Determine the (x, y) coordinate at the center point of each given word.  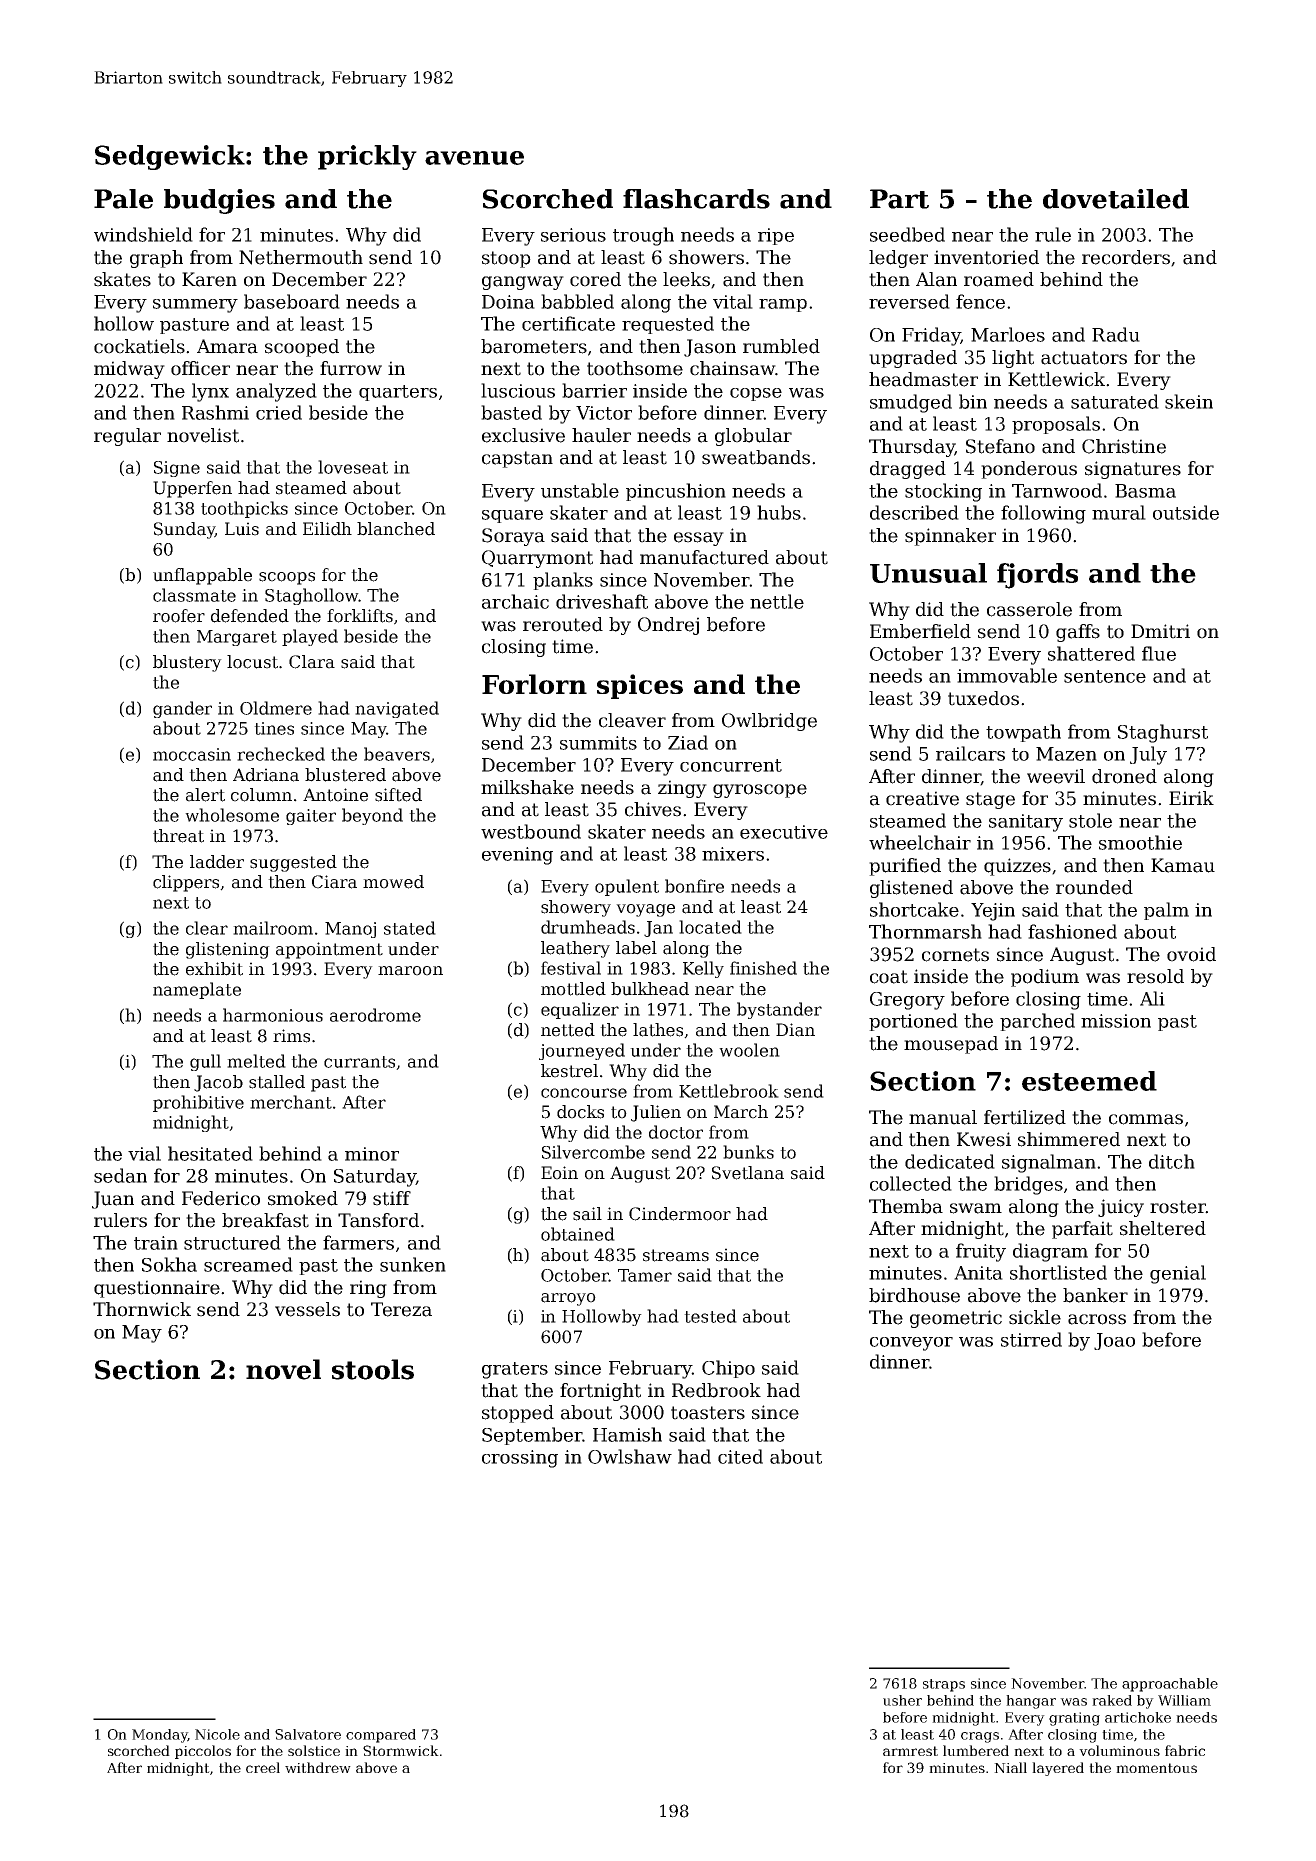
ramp (783, 305)
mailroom (273, 928)
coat (889, 977)
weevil (1056, 776)
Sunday (184, 530)
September (532, 1436)
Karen (209, 279)
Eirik (1191, 798)
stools (373, 1369)
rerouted (563, 624)
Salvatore (308, 1734)
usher (902, 1700)
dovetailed (1116, 199)
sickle (1035, 1317)
